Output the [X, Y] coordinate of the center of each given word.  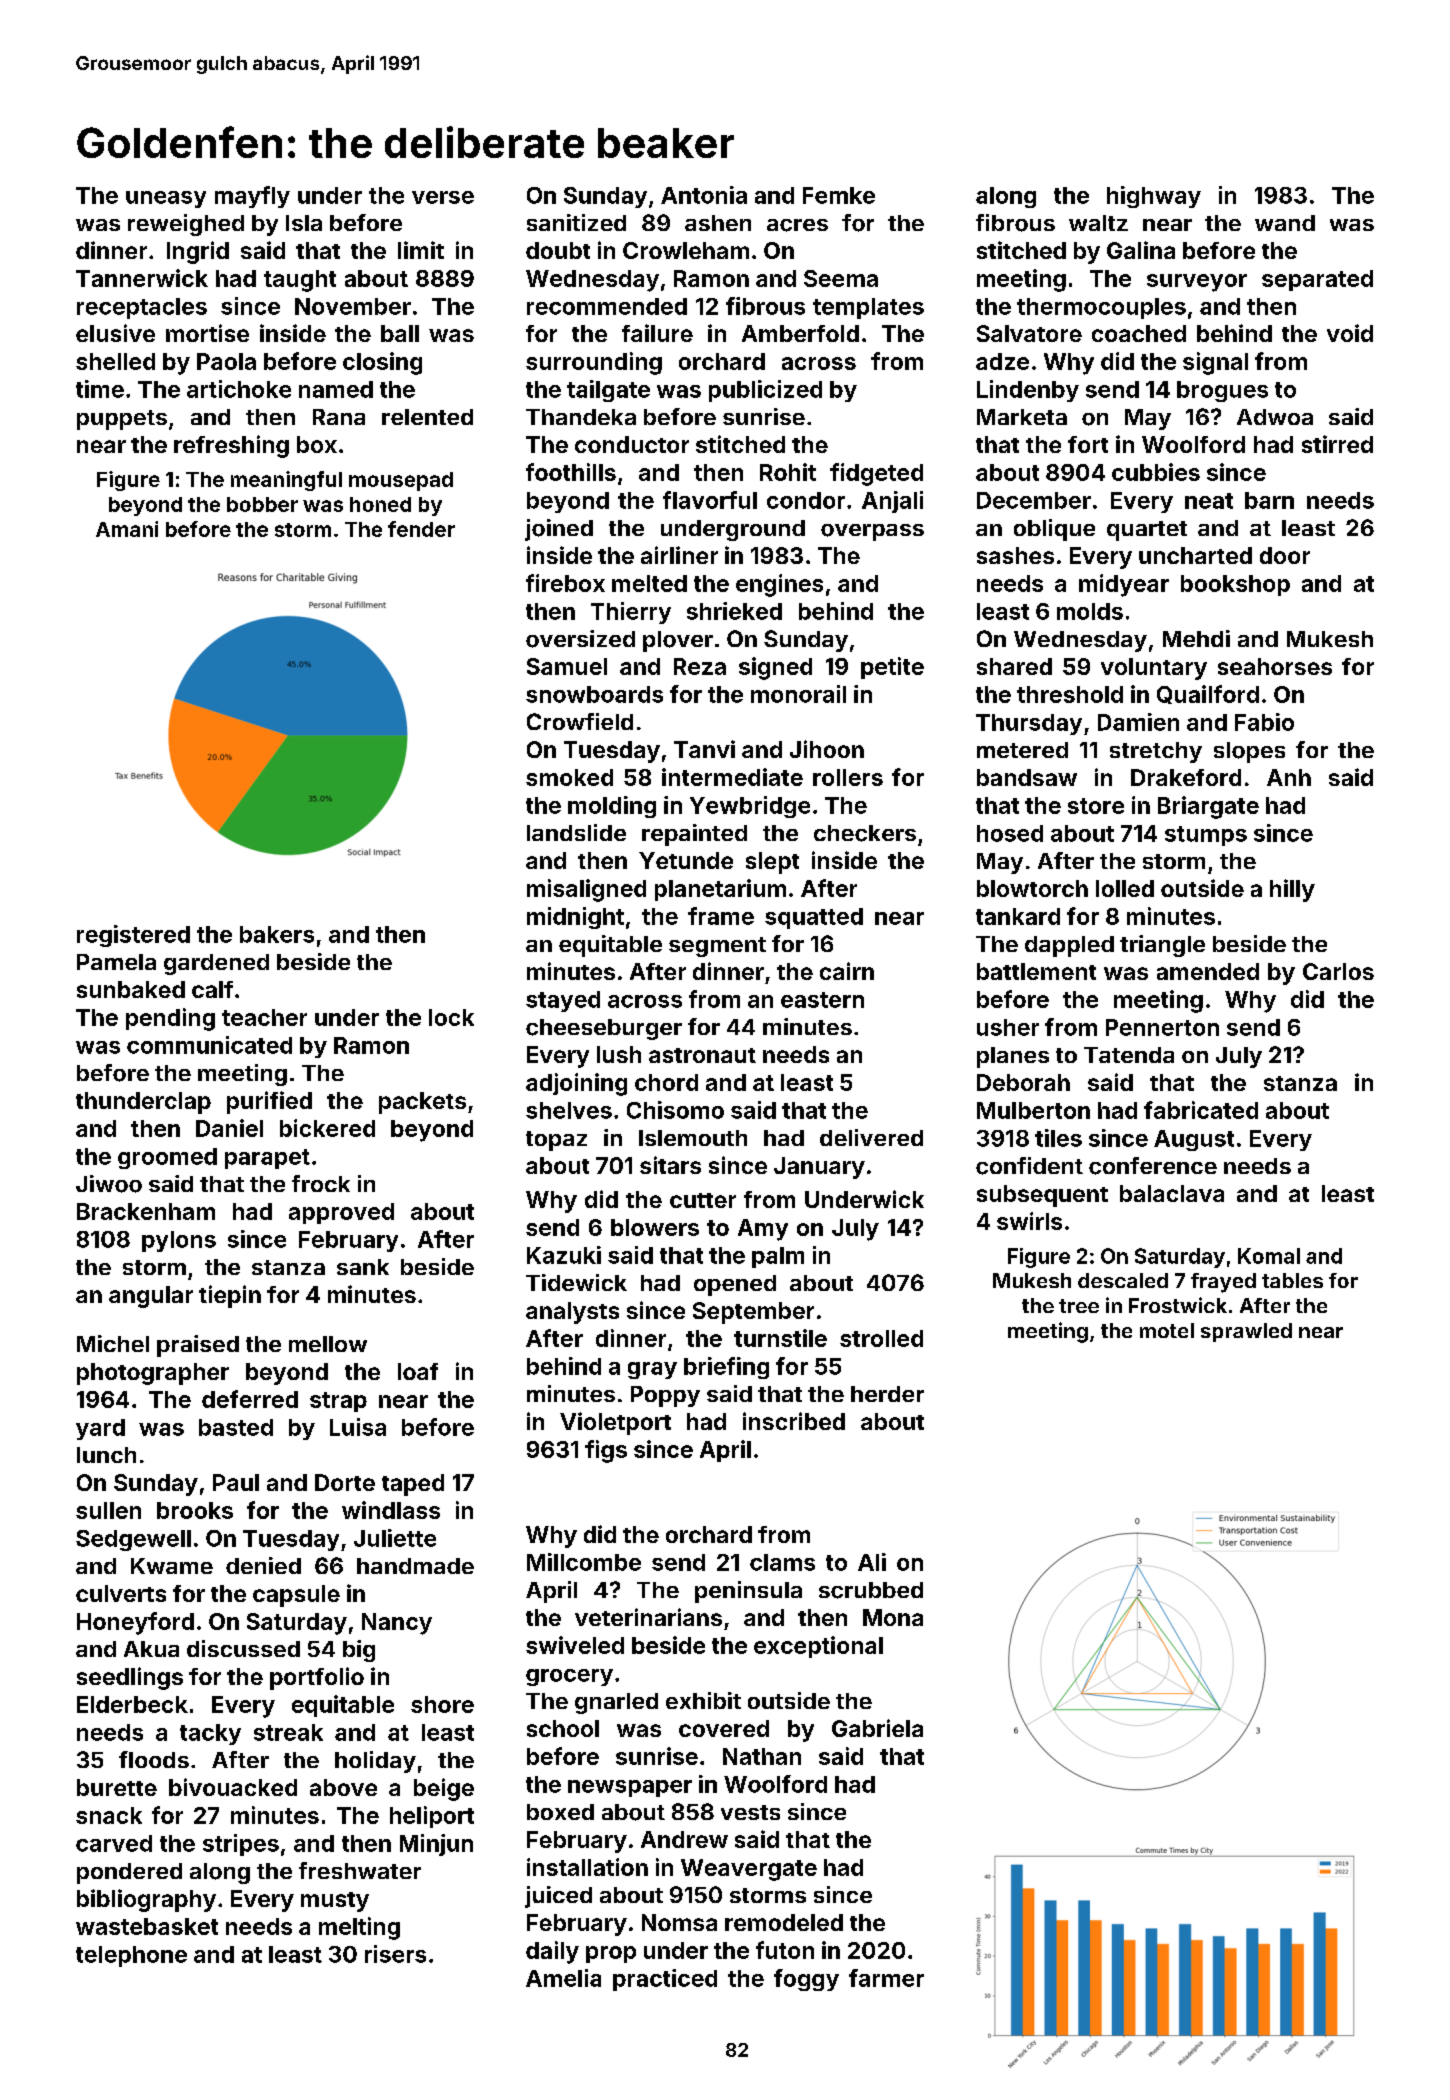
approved [341, 1213]
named [336, 389]
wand [1285, 223]
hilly [1292, 890]
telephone [131, 1956]
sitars [670, 1165]
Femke [839, 195]
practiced [665, 1980]
